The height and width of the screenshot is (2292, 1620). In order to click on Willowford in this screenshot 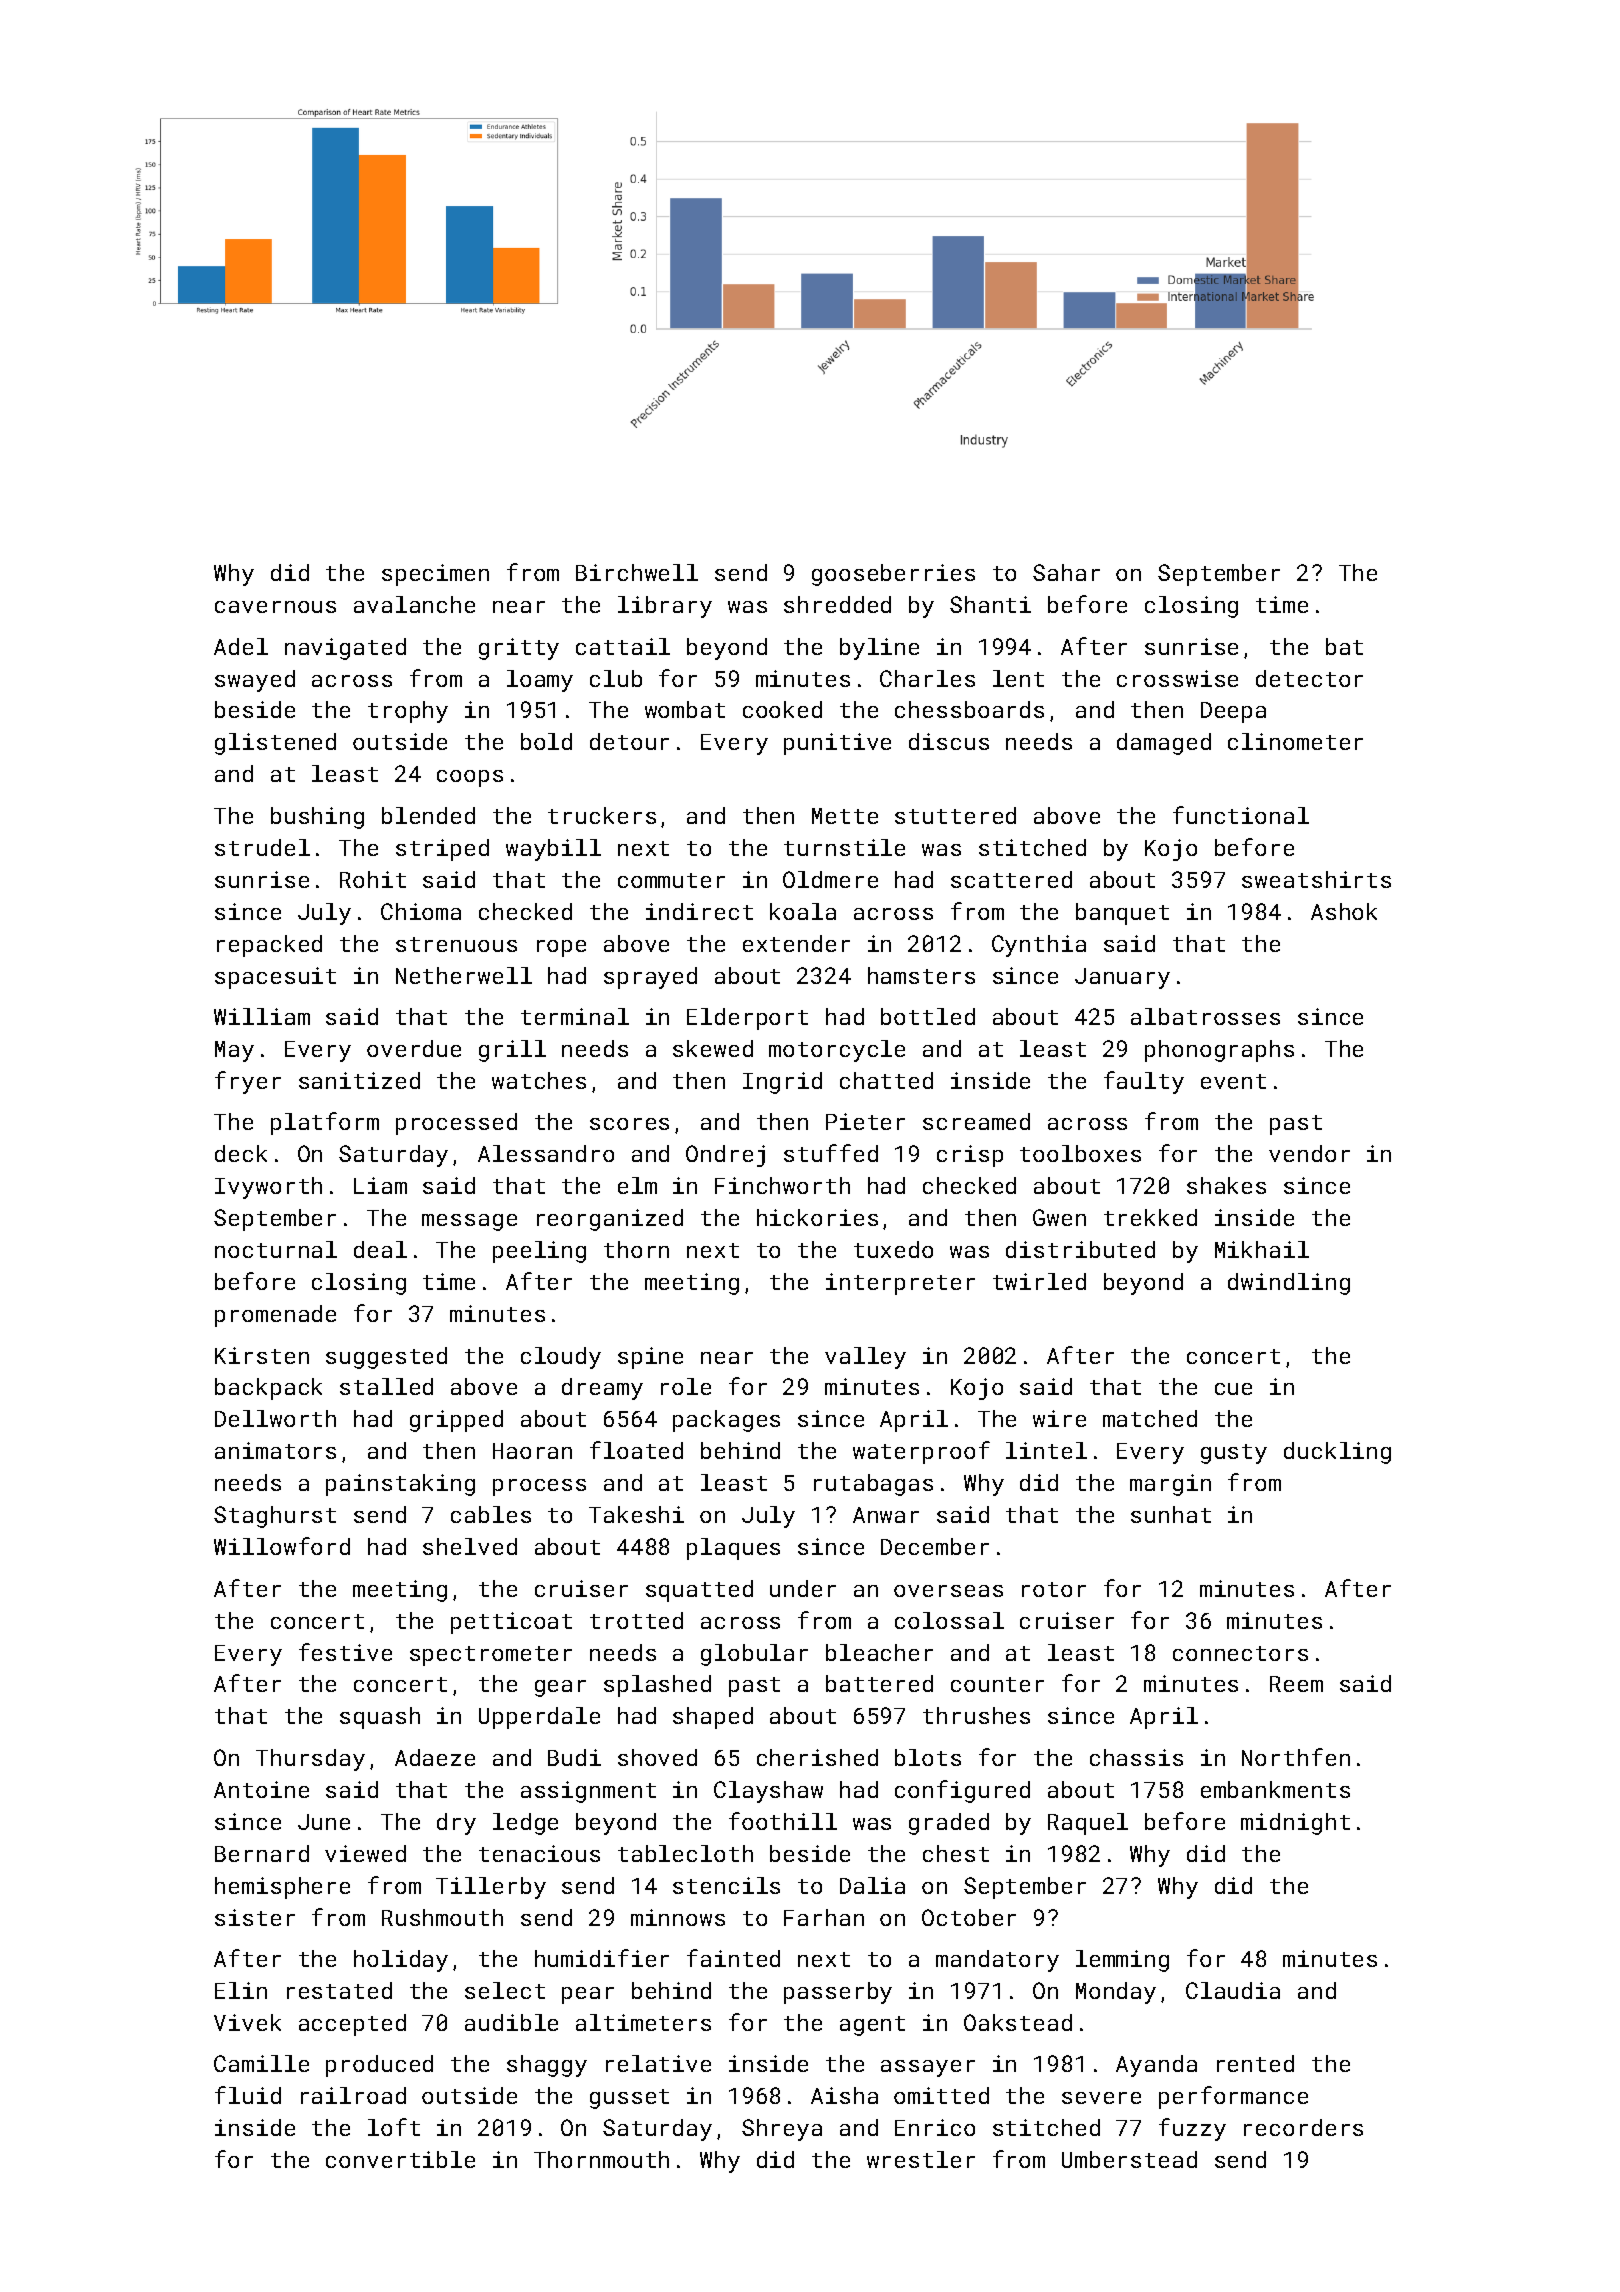, I will do `click(282, 1546)`.
